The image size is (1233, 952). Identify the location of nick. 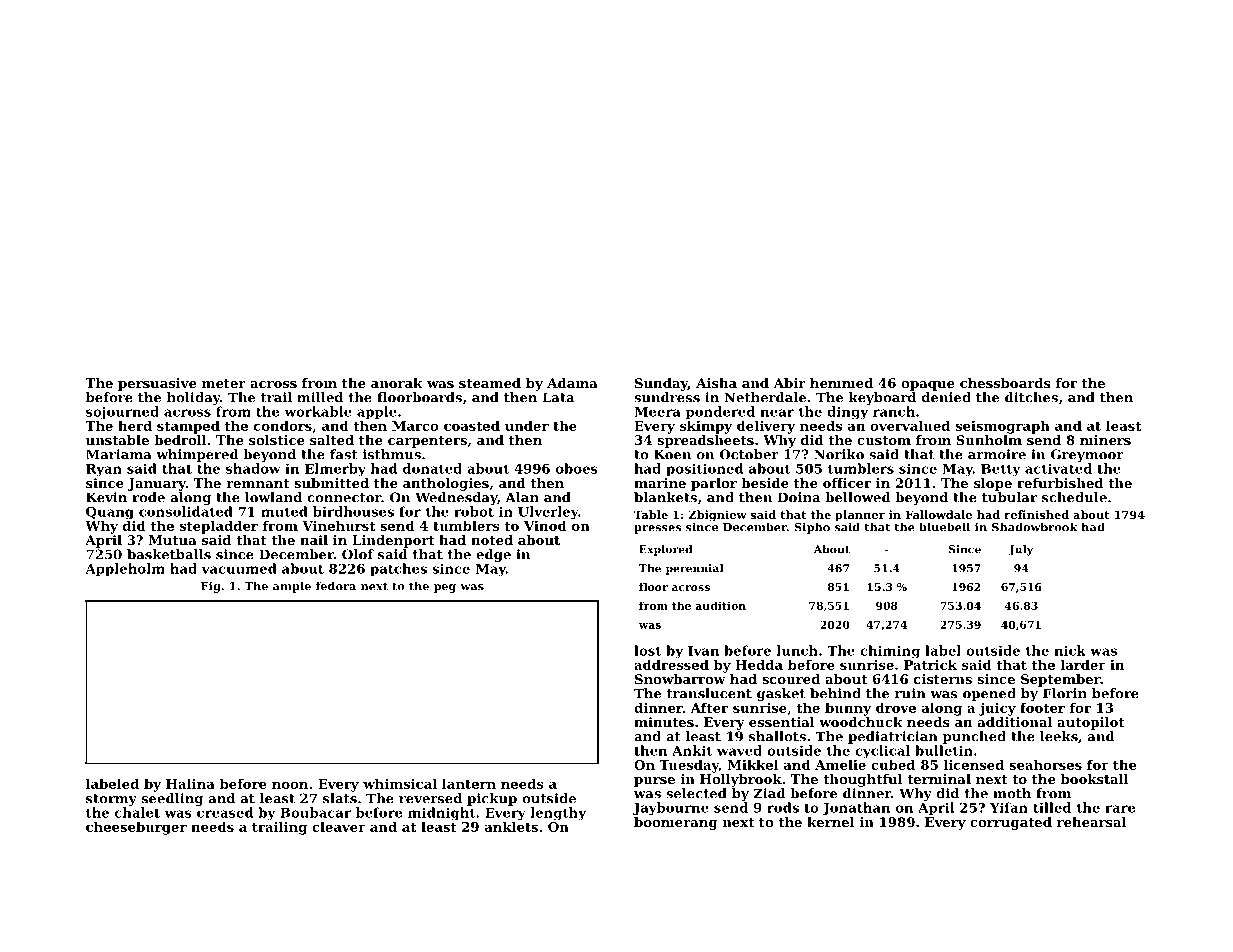
(1070, 650).
